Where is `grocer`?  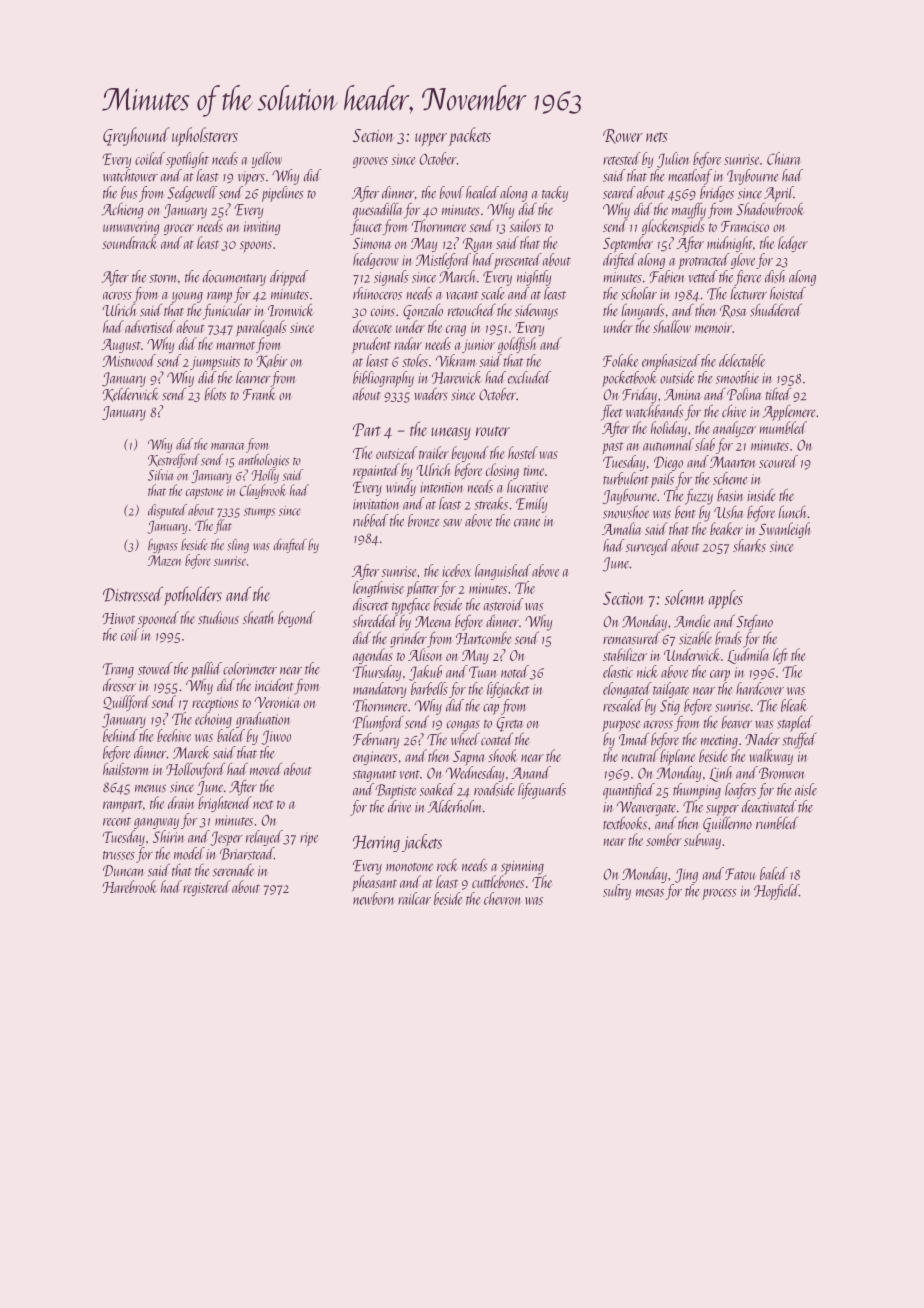
grocer is located at coordinates (179, 229).
